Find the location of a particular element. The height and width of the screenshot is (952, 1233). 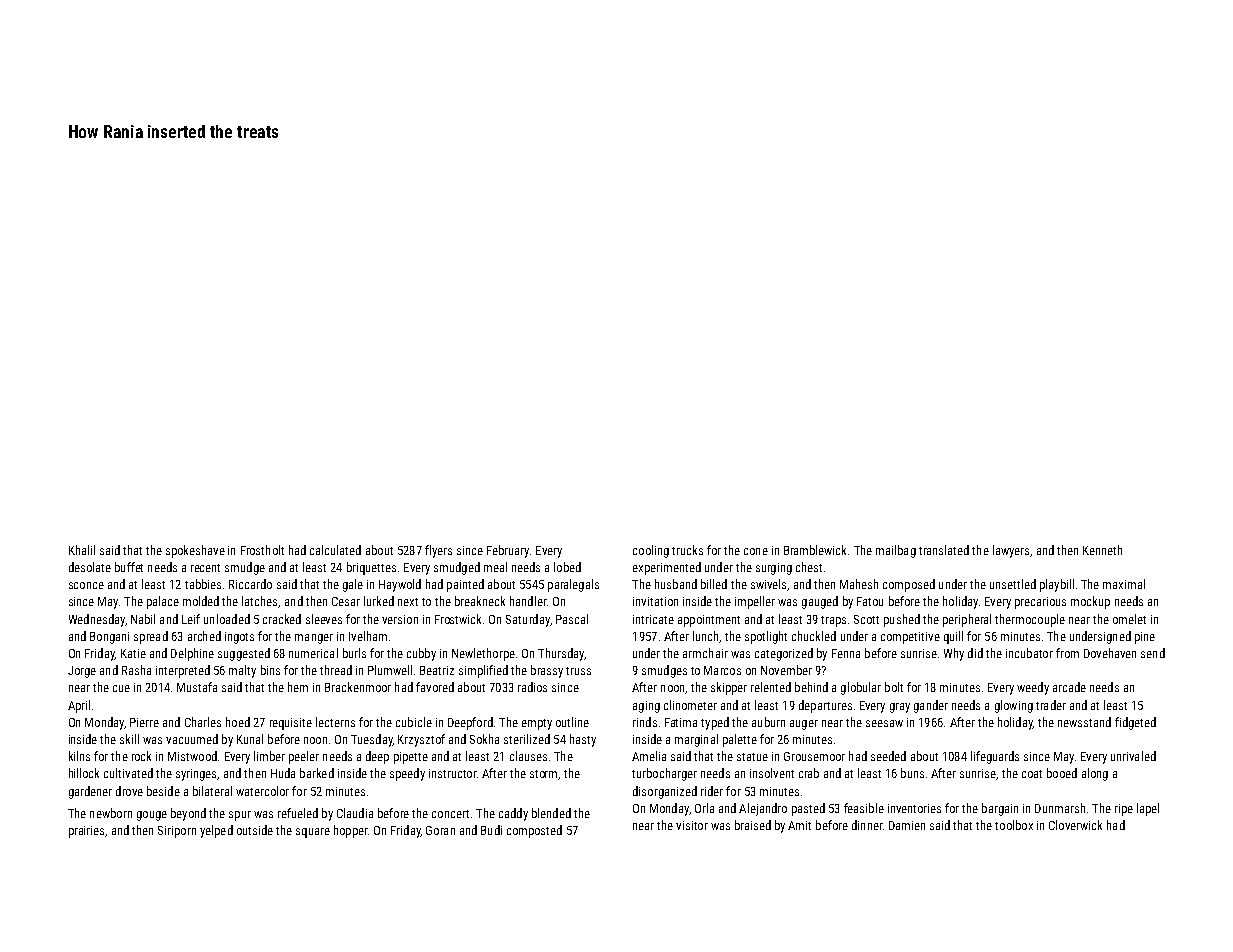

Kenneth is located at coordinates (1102, 550).
